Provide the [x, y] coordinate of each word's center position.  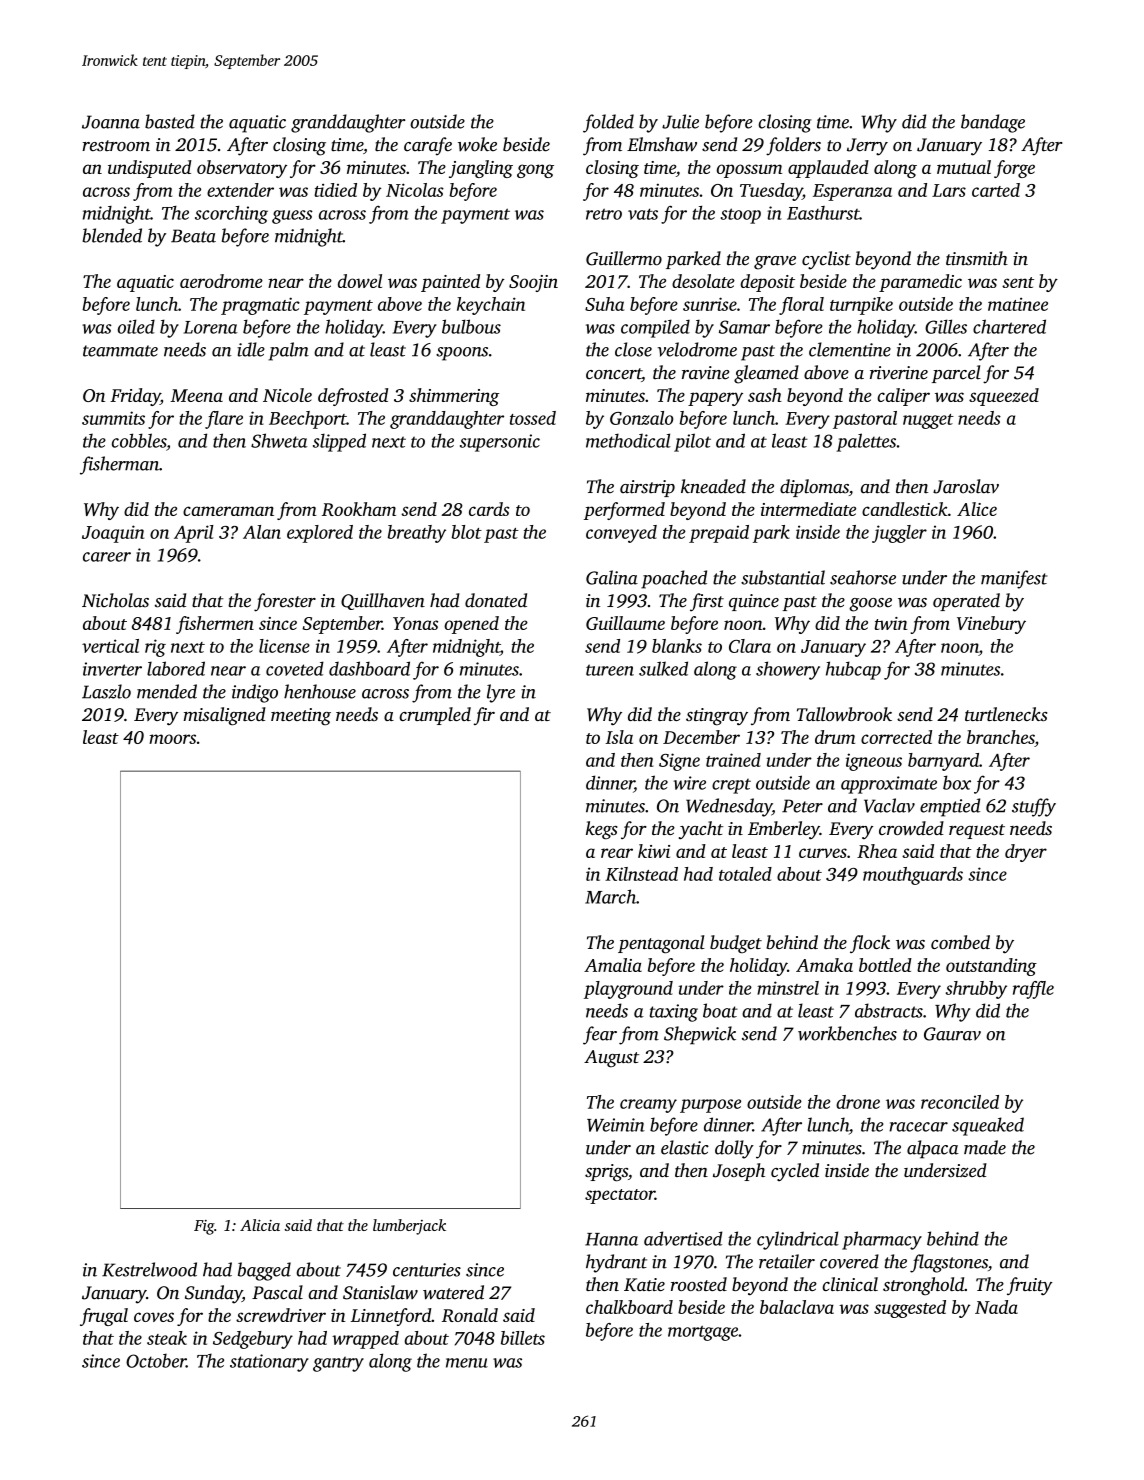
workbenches [847, 1033]
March [610, 896]
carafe [428, 146]
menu [467, 1363]
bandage [993, 123]
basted [170, 121]
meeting [301, 717]
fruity [1030, 1286]
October [156, 1360]
